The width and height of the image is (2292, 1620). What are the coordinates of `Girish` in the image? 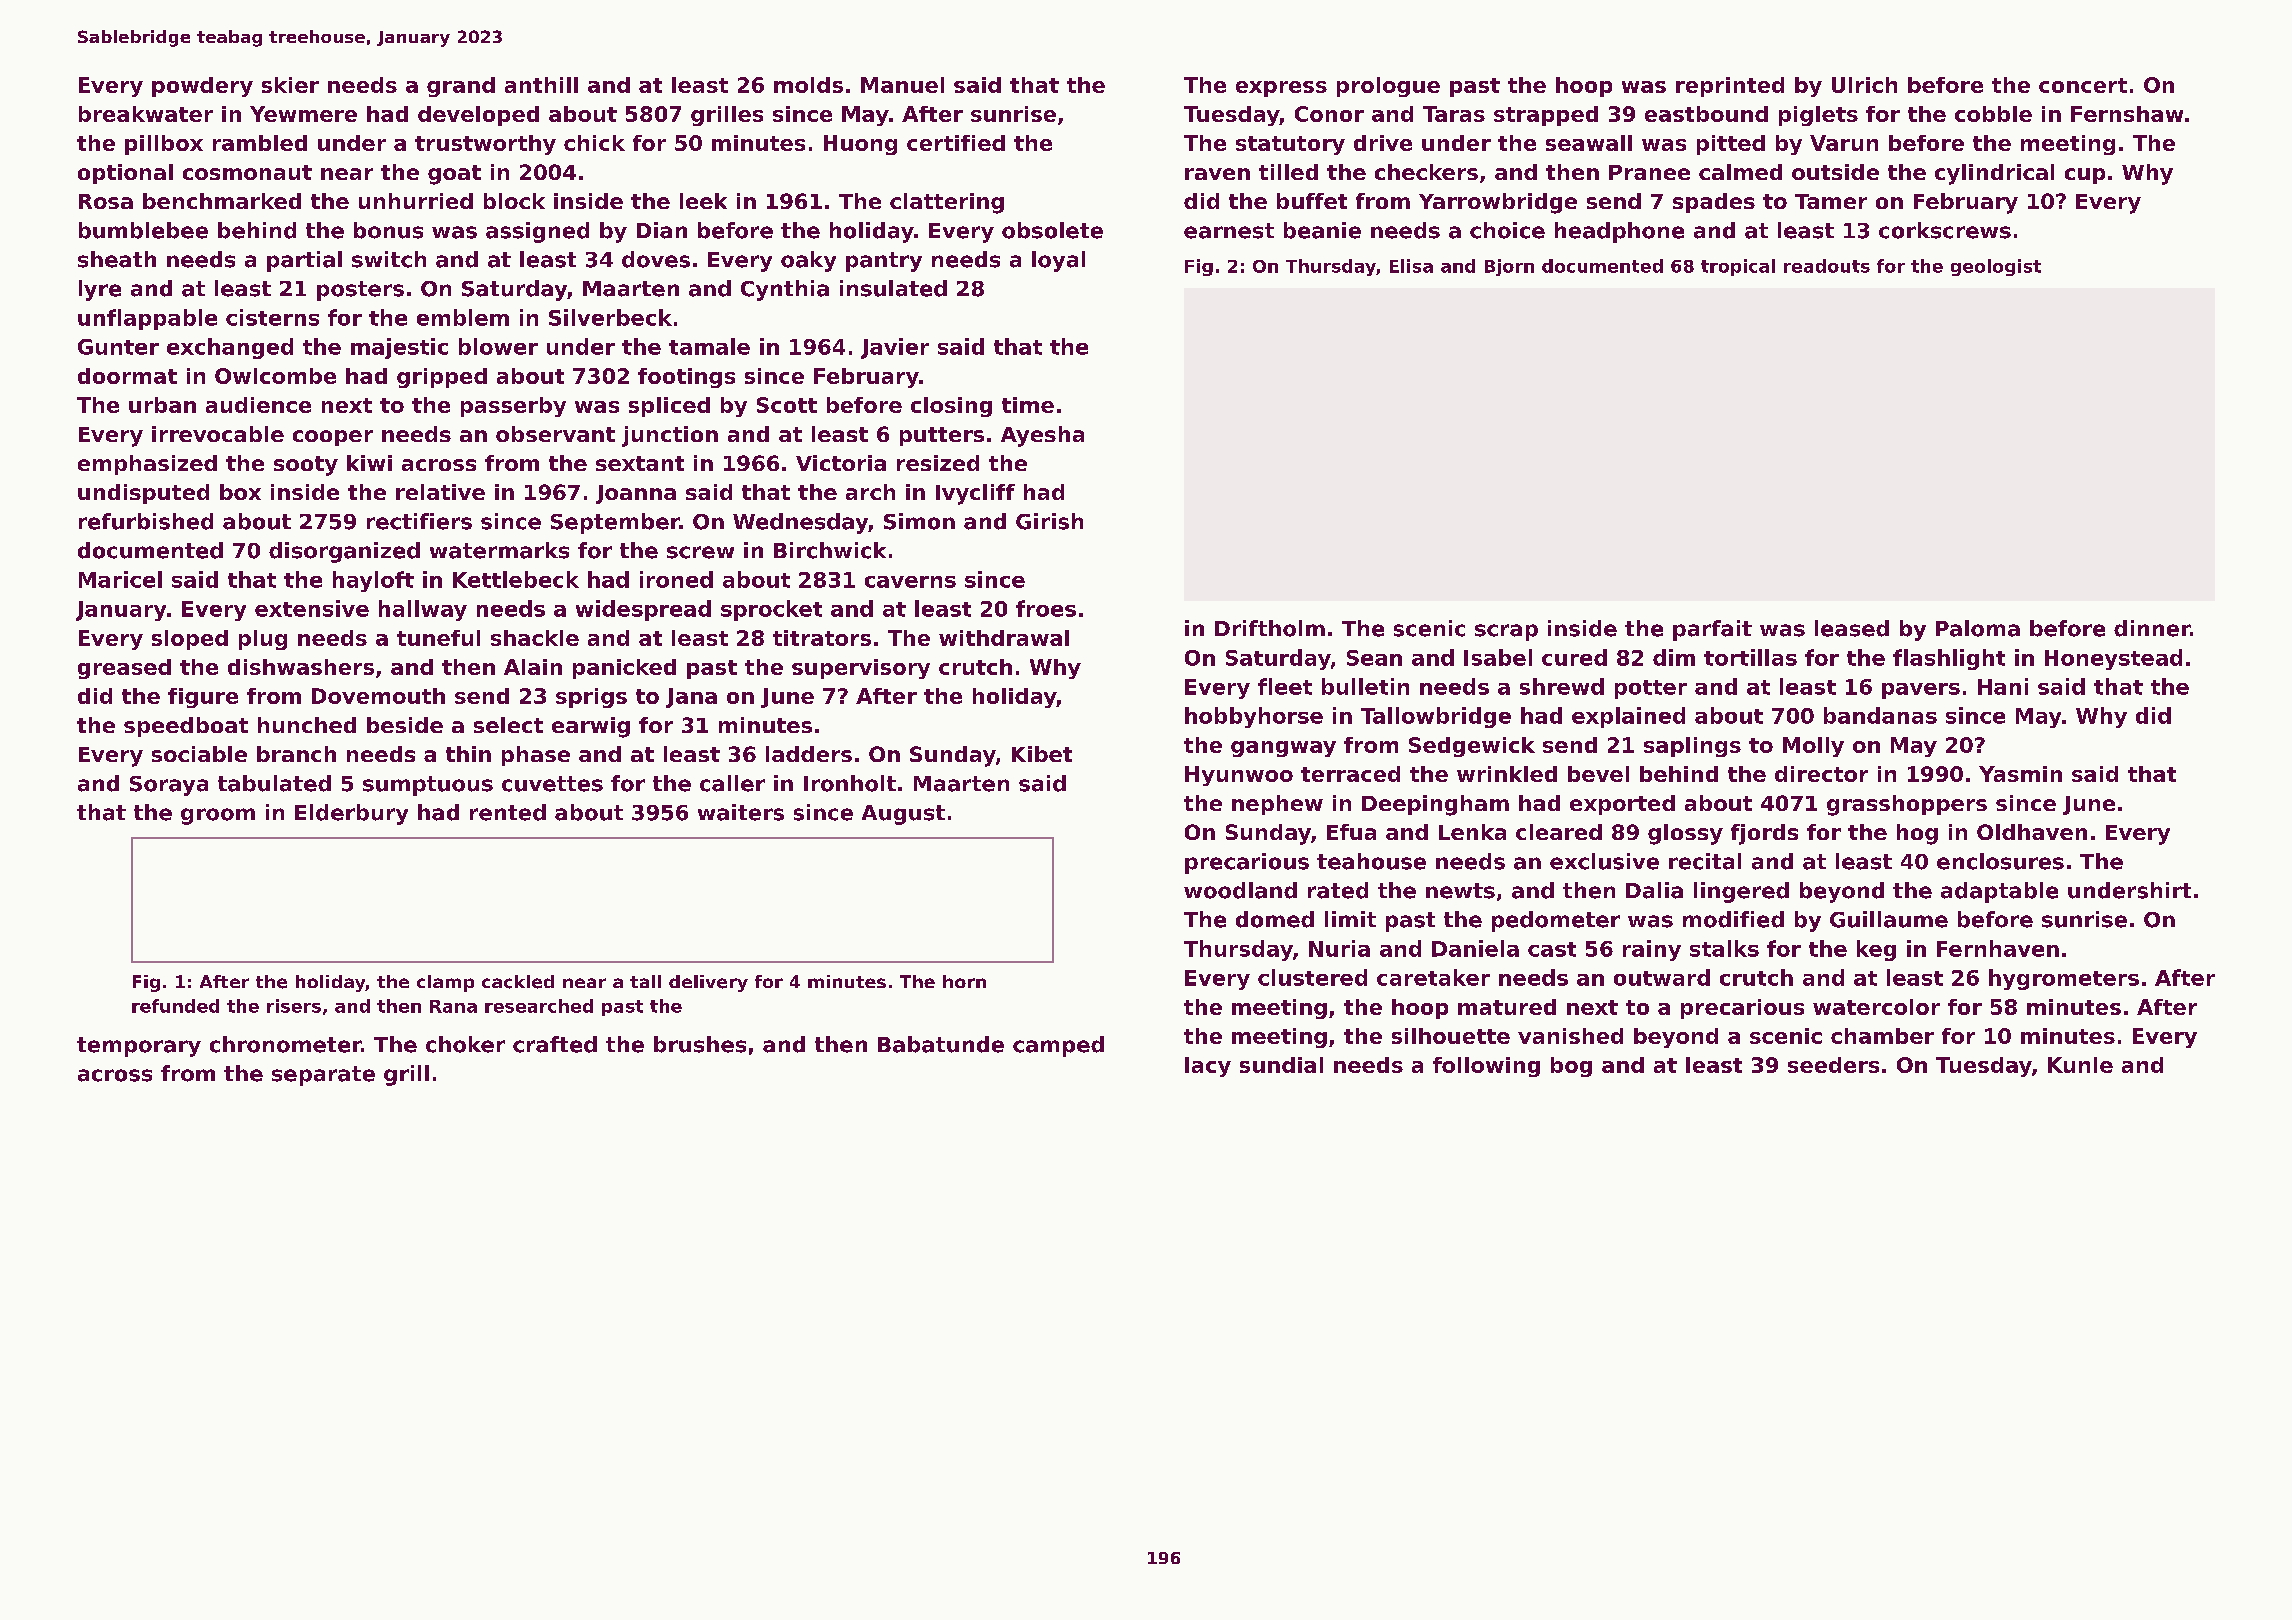 It's located at (1049, 521).
